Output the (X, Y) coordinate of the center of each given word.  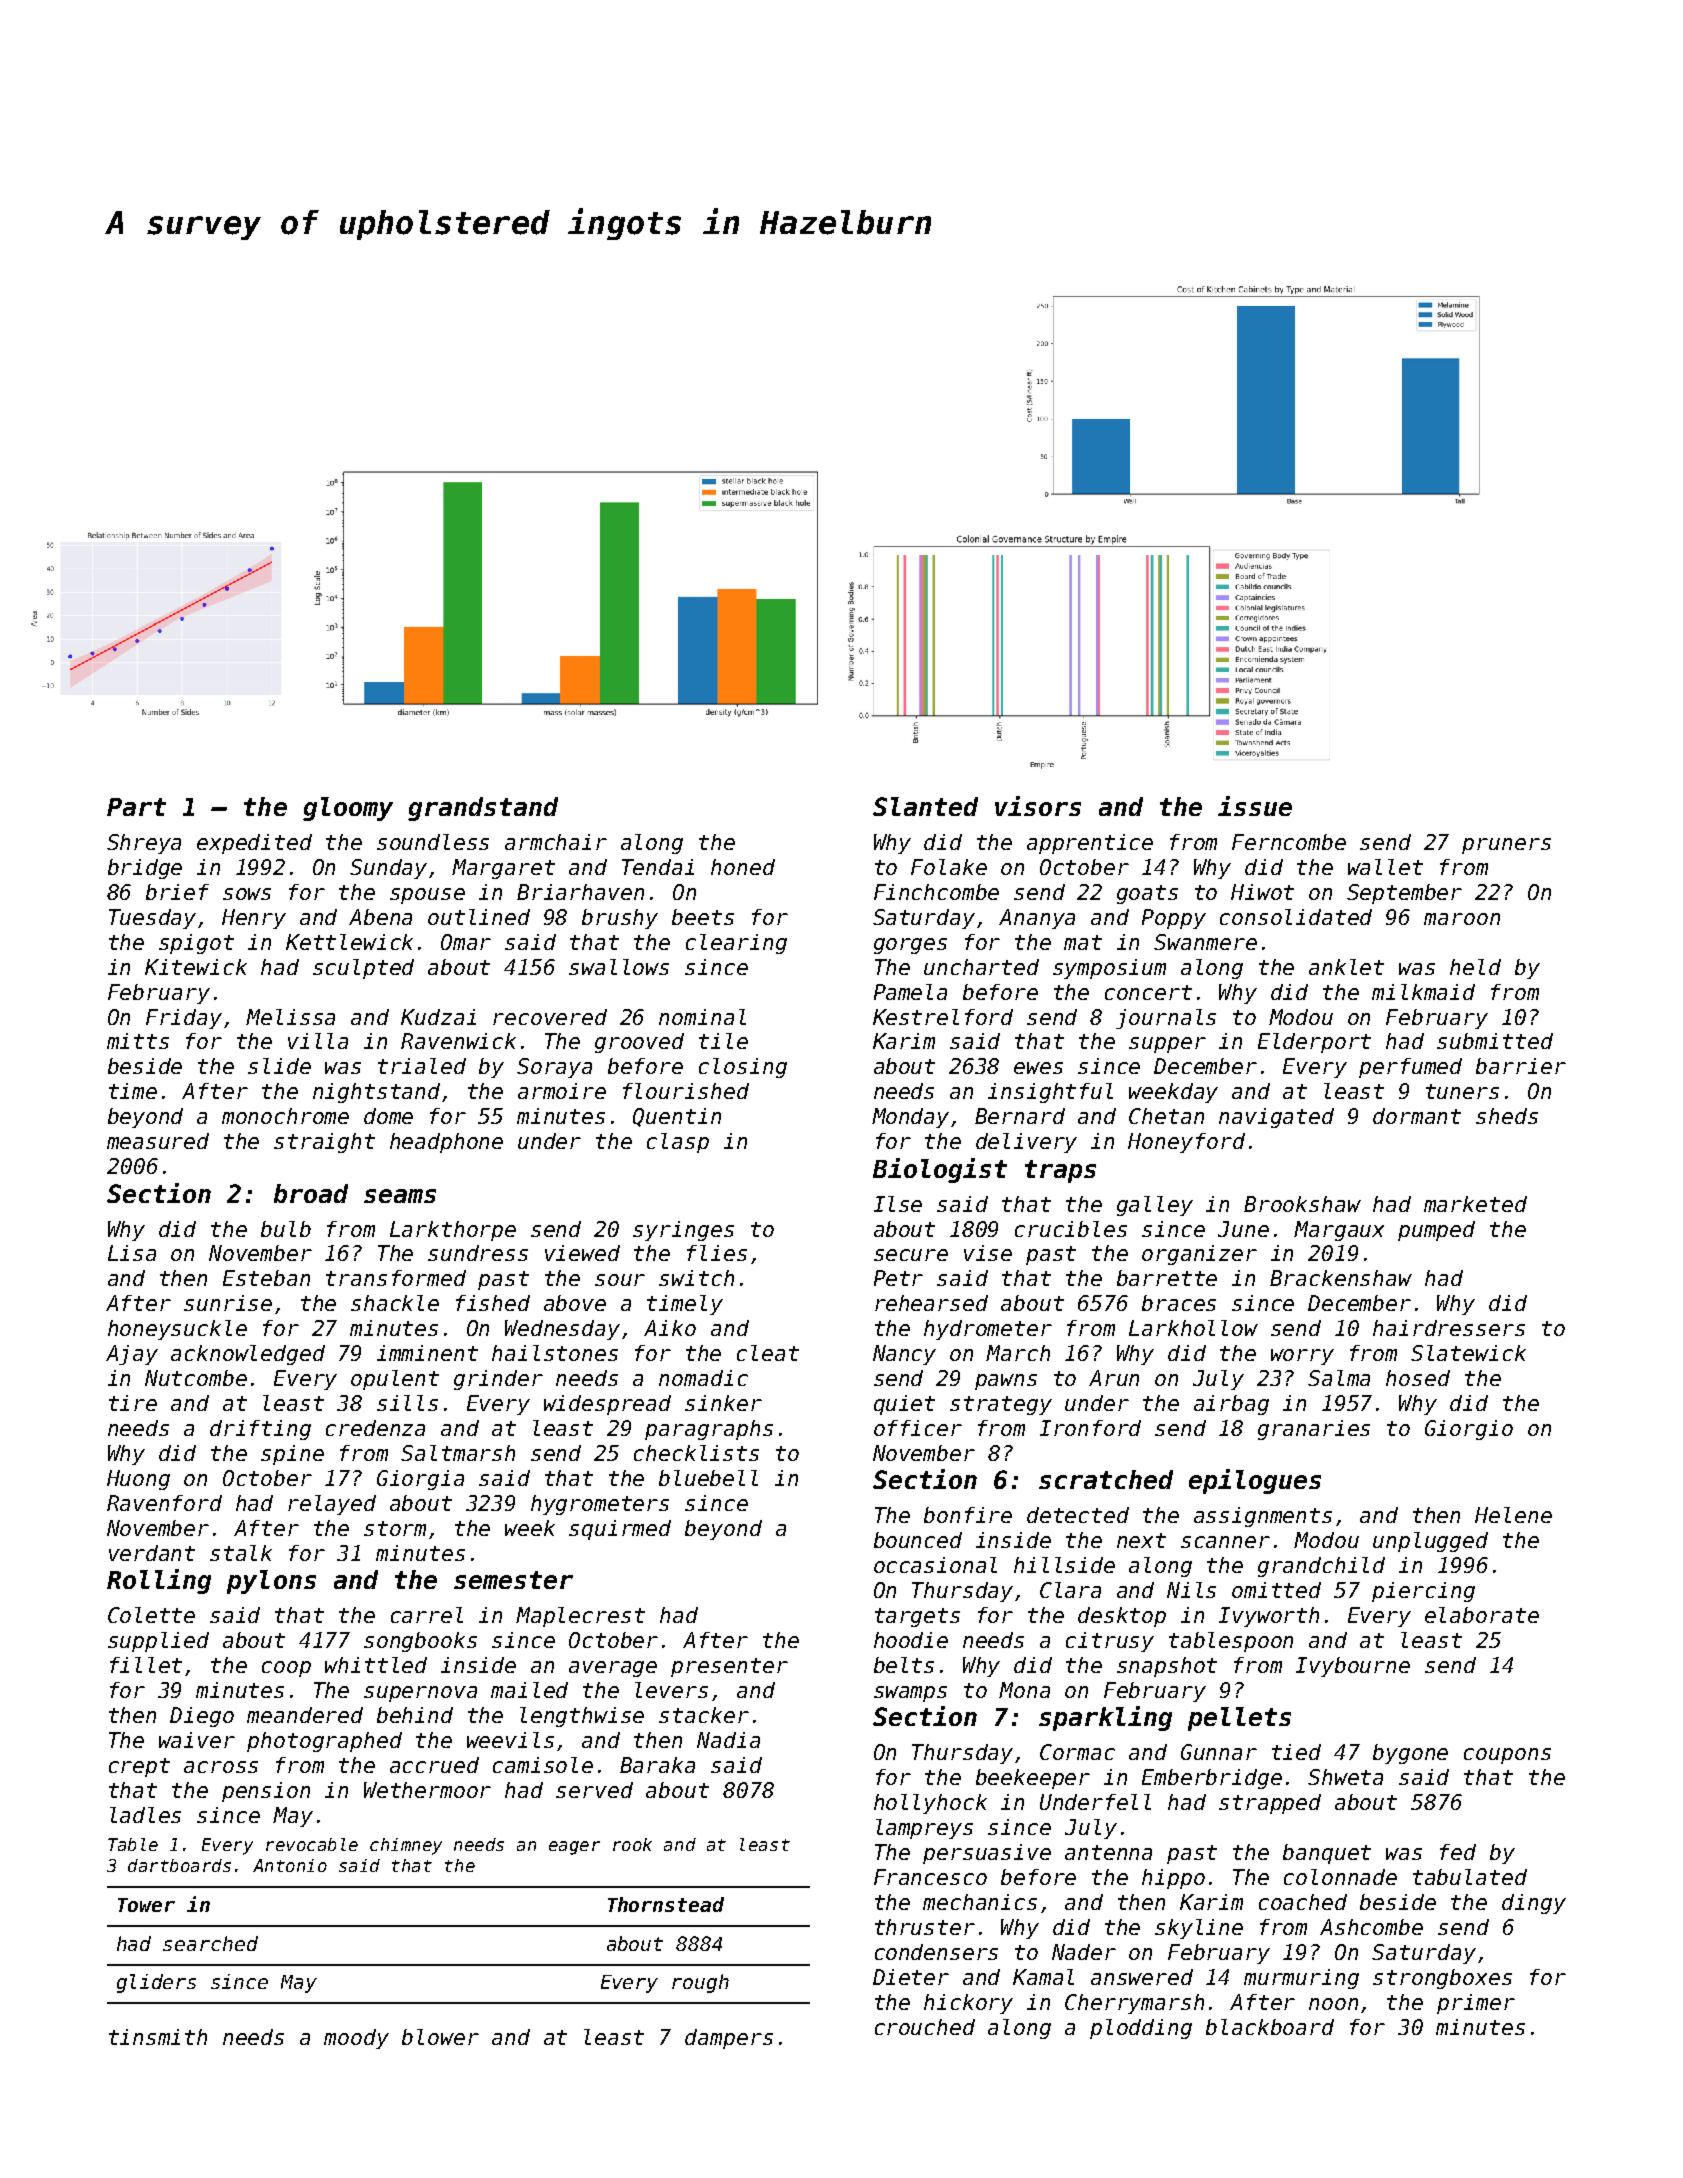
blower (440, 2037)
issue (1255, 806)
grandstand (483, 809)
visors (1038, 806)
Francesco (930, 1877)
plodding (1141, 2029)
